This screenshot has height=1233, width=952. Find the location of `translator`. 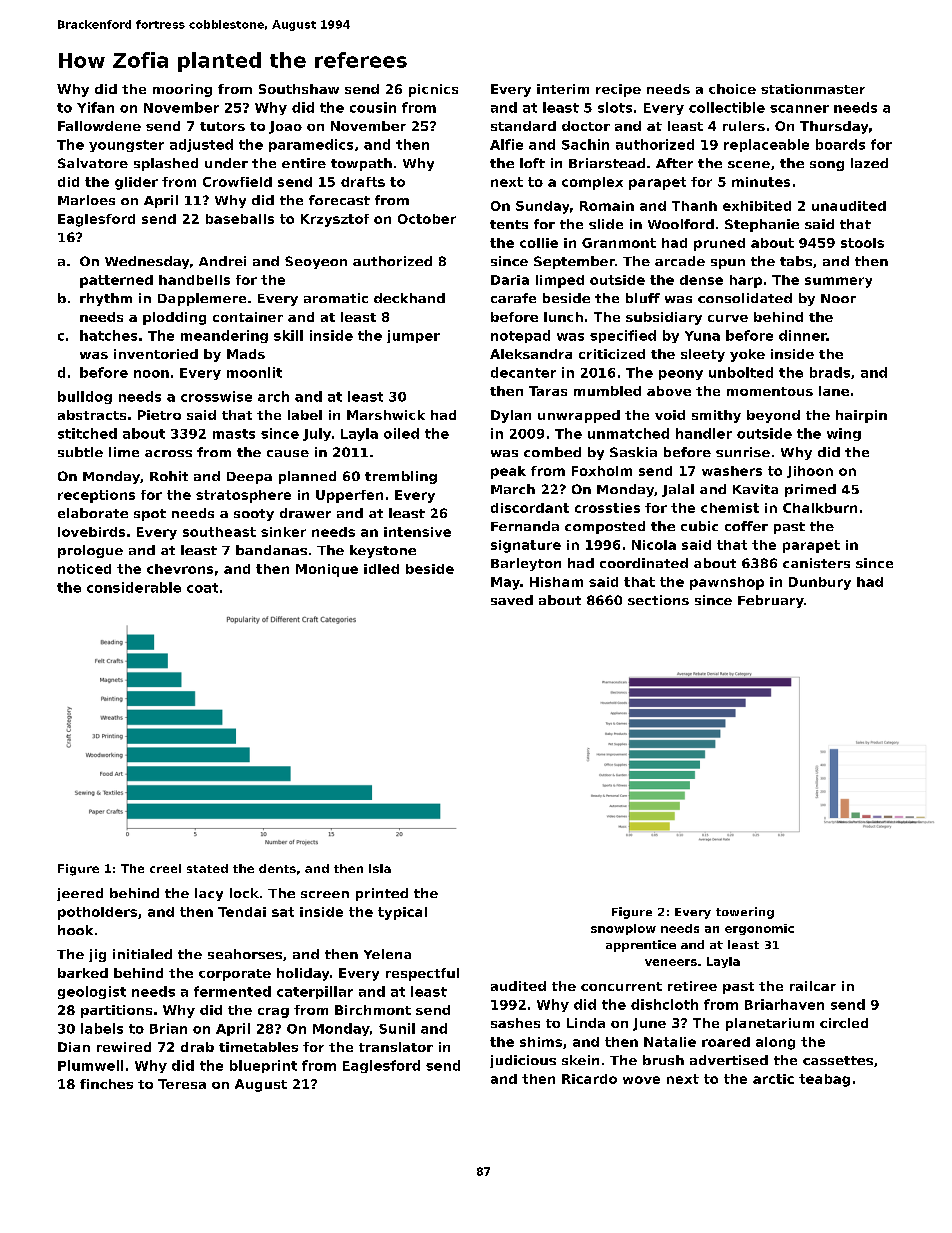

translator is located at coordinates (396, 1047).
